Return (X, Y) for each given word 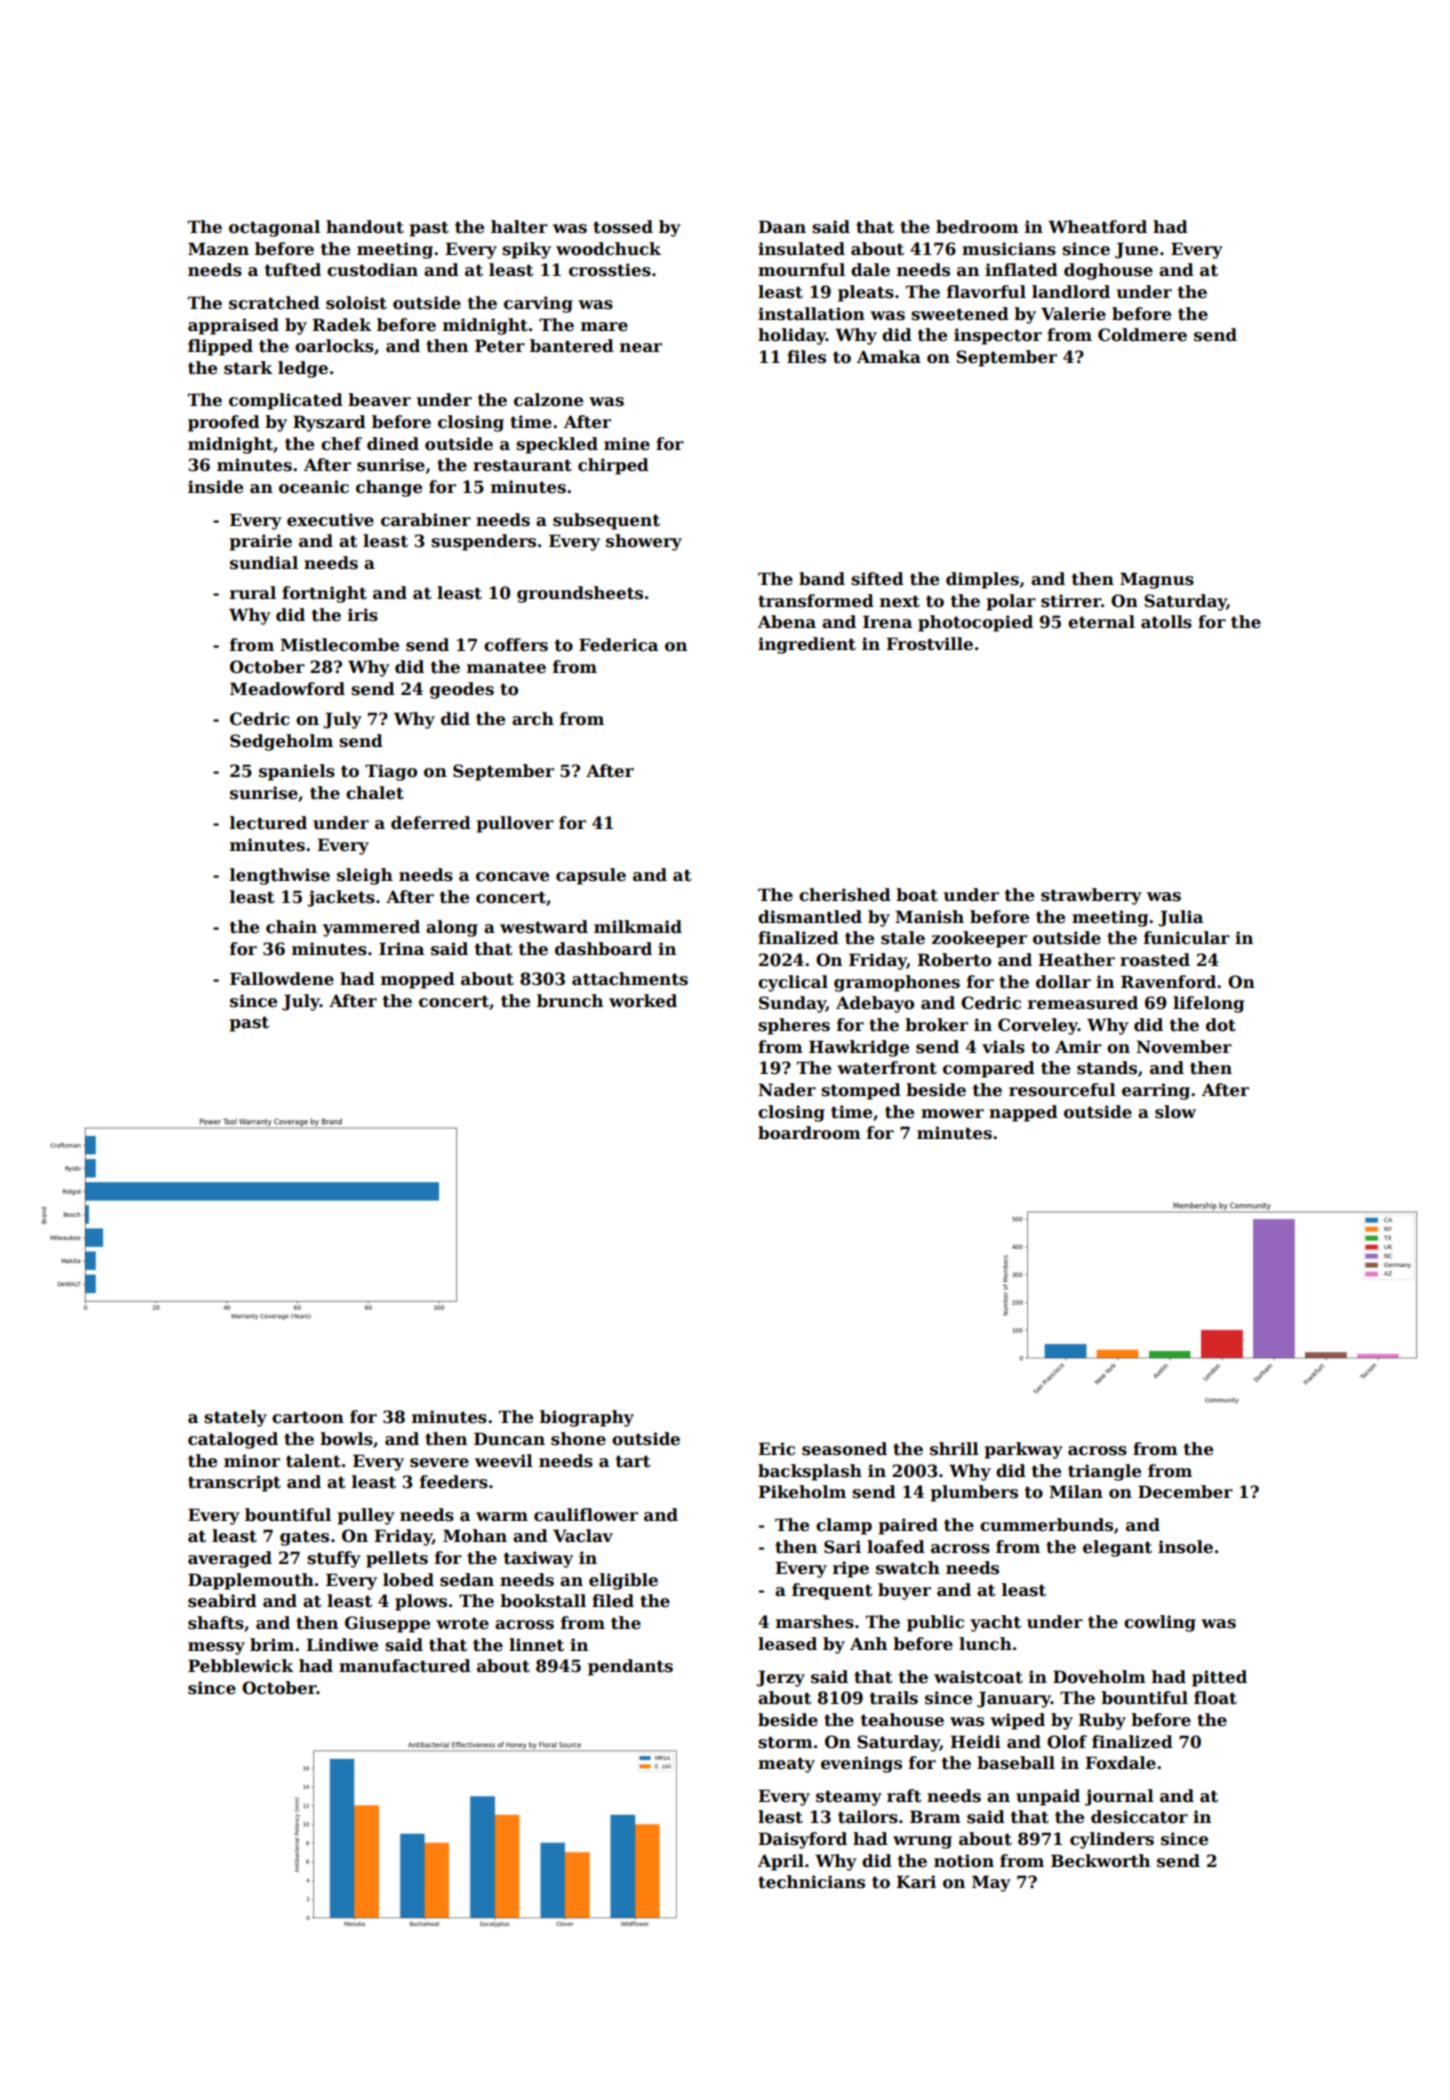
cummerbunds (1046, 1525)
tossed (623, 227)
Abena (787, 622)
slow (1175, 1112)
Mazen (218, 249)
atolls (1166, 622)
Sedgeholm (281, 742)
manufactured (405, 1666)
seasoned (844, 1449)
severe (439, 1463)
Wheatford (1097, 227)
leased (787, 1644)
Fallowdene (282, 979)
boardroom (809, 1133)
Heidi (975, 1742)
